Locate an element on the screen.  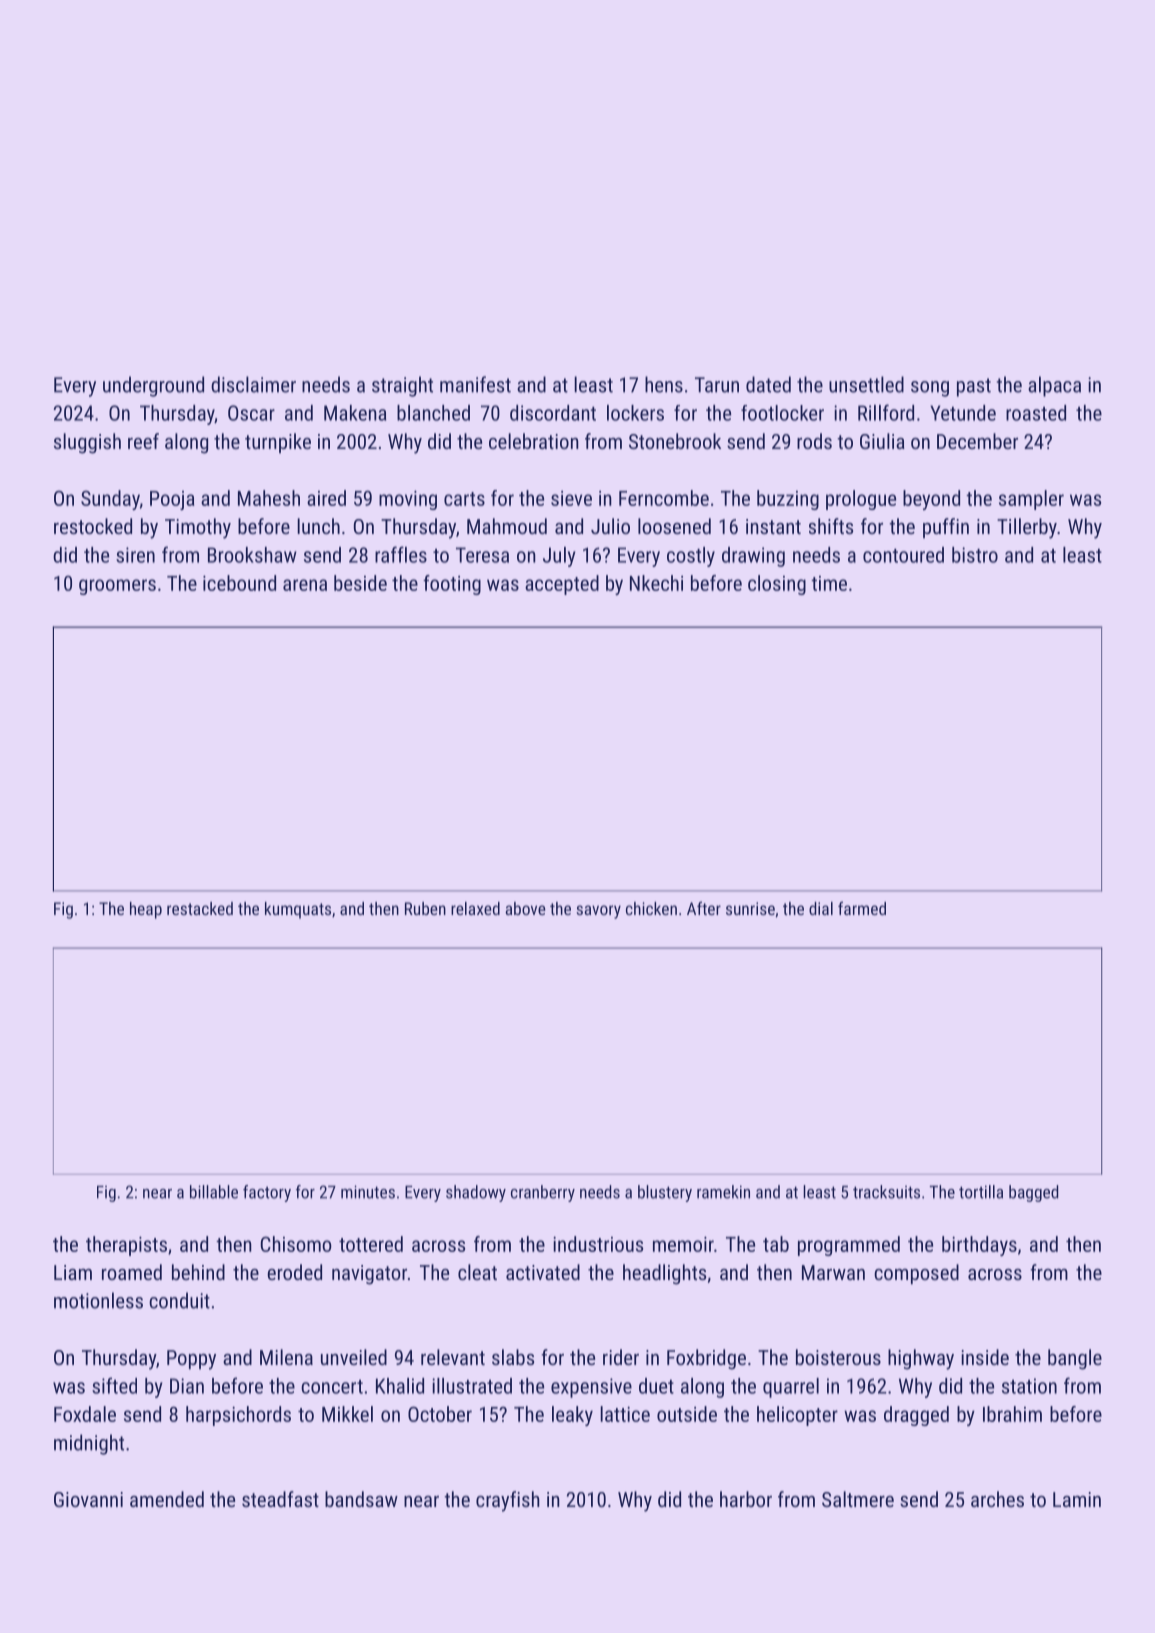
disclaimer is located at coordinates (253, 384).
